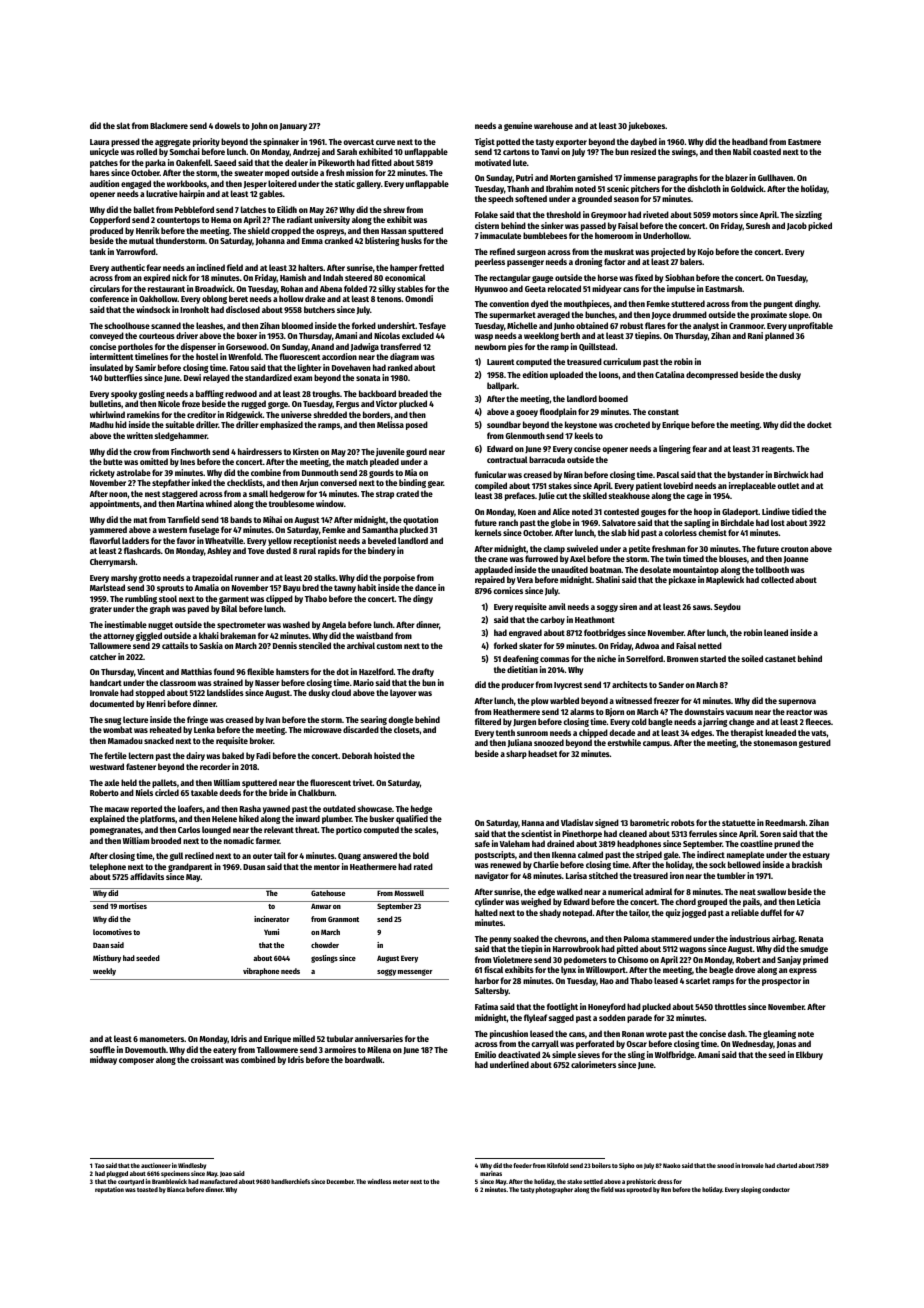  I want to click on uprooted, so click(639, 1190).
